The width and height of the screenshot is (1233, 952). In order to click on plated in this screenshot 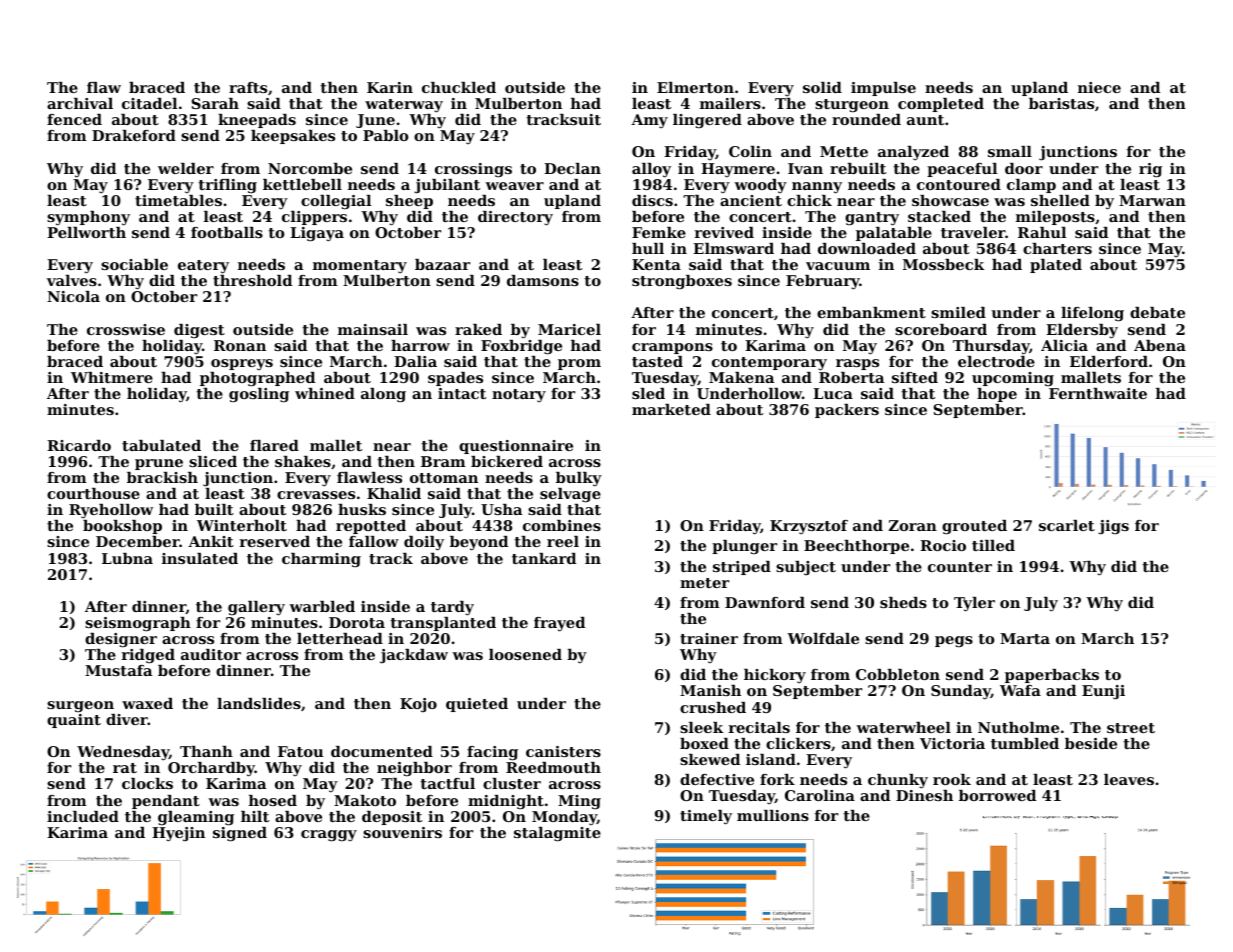, I will do `click(1056, 266)`.
